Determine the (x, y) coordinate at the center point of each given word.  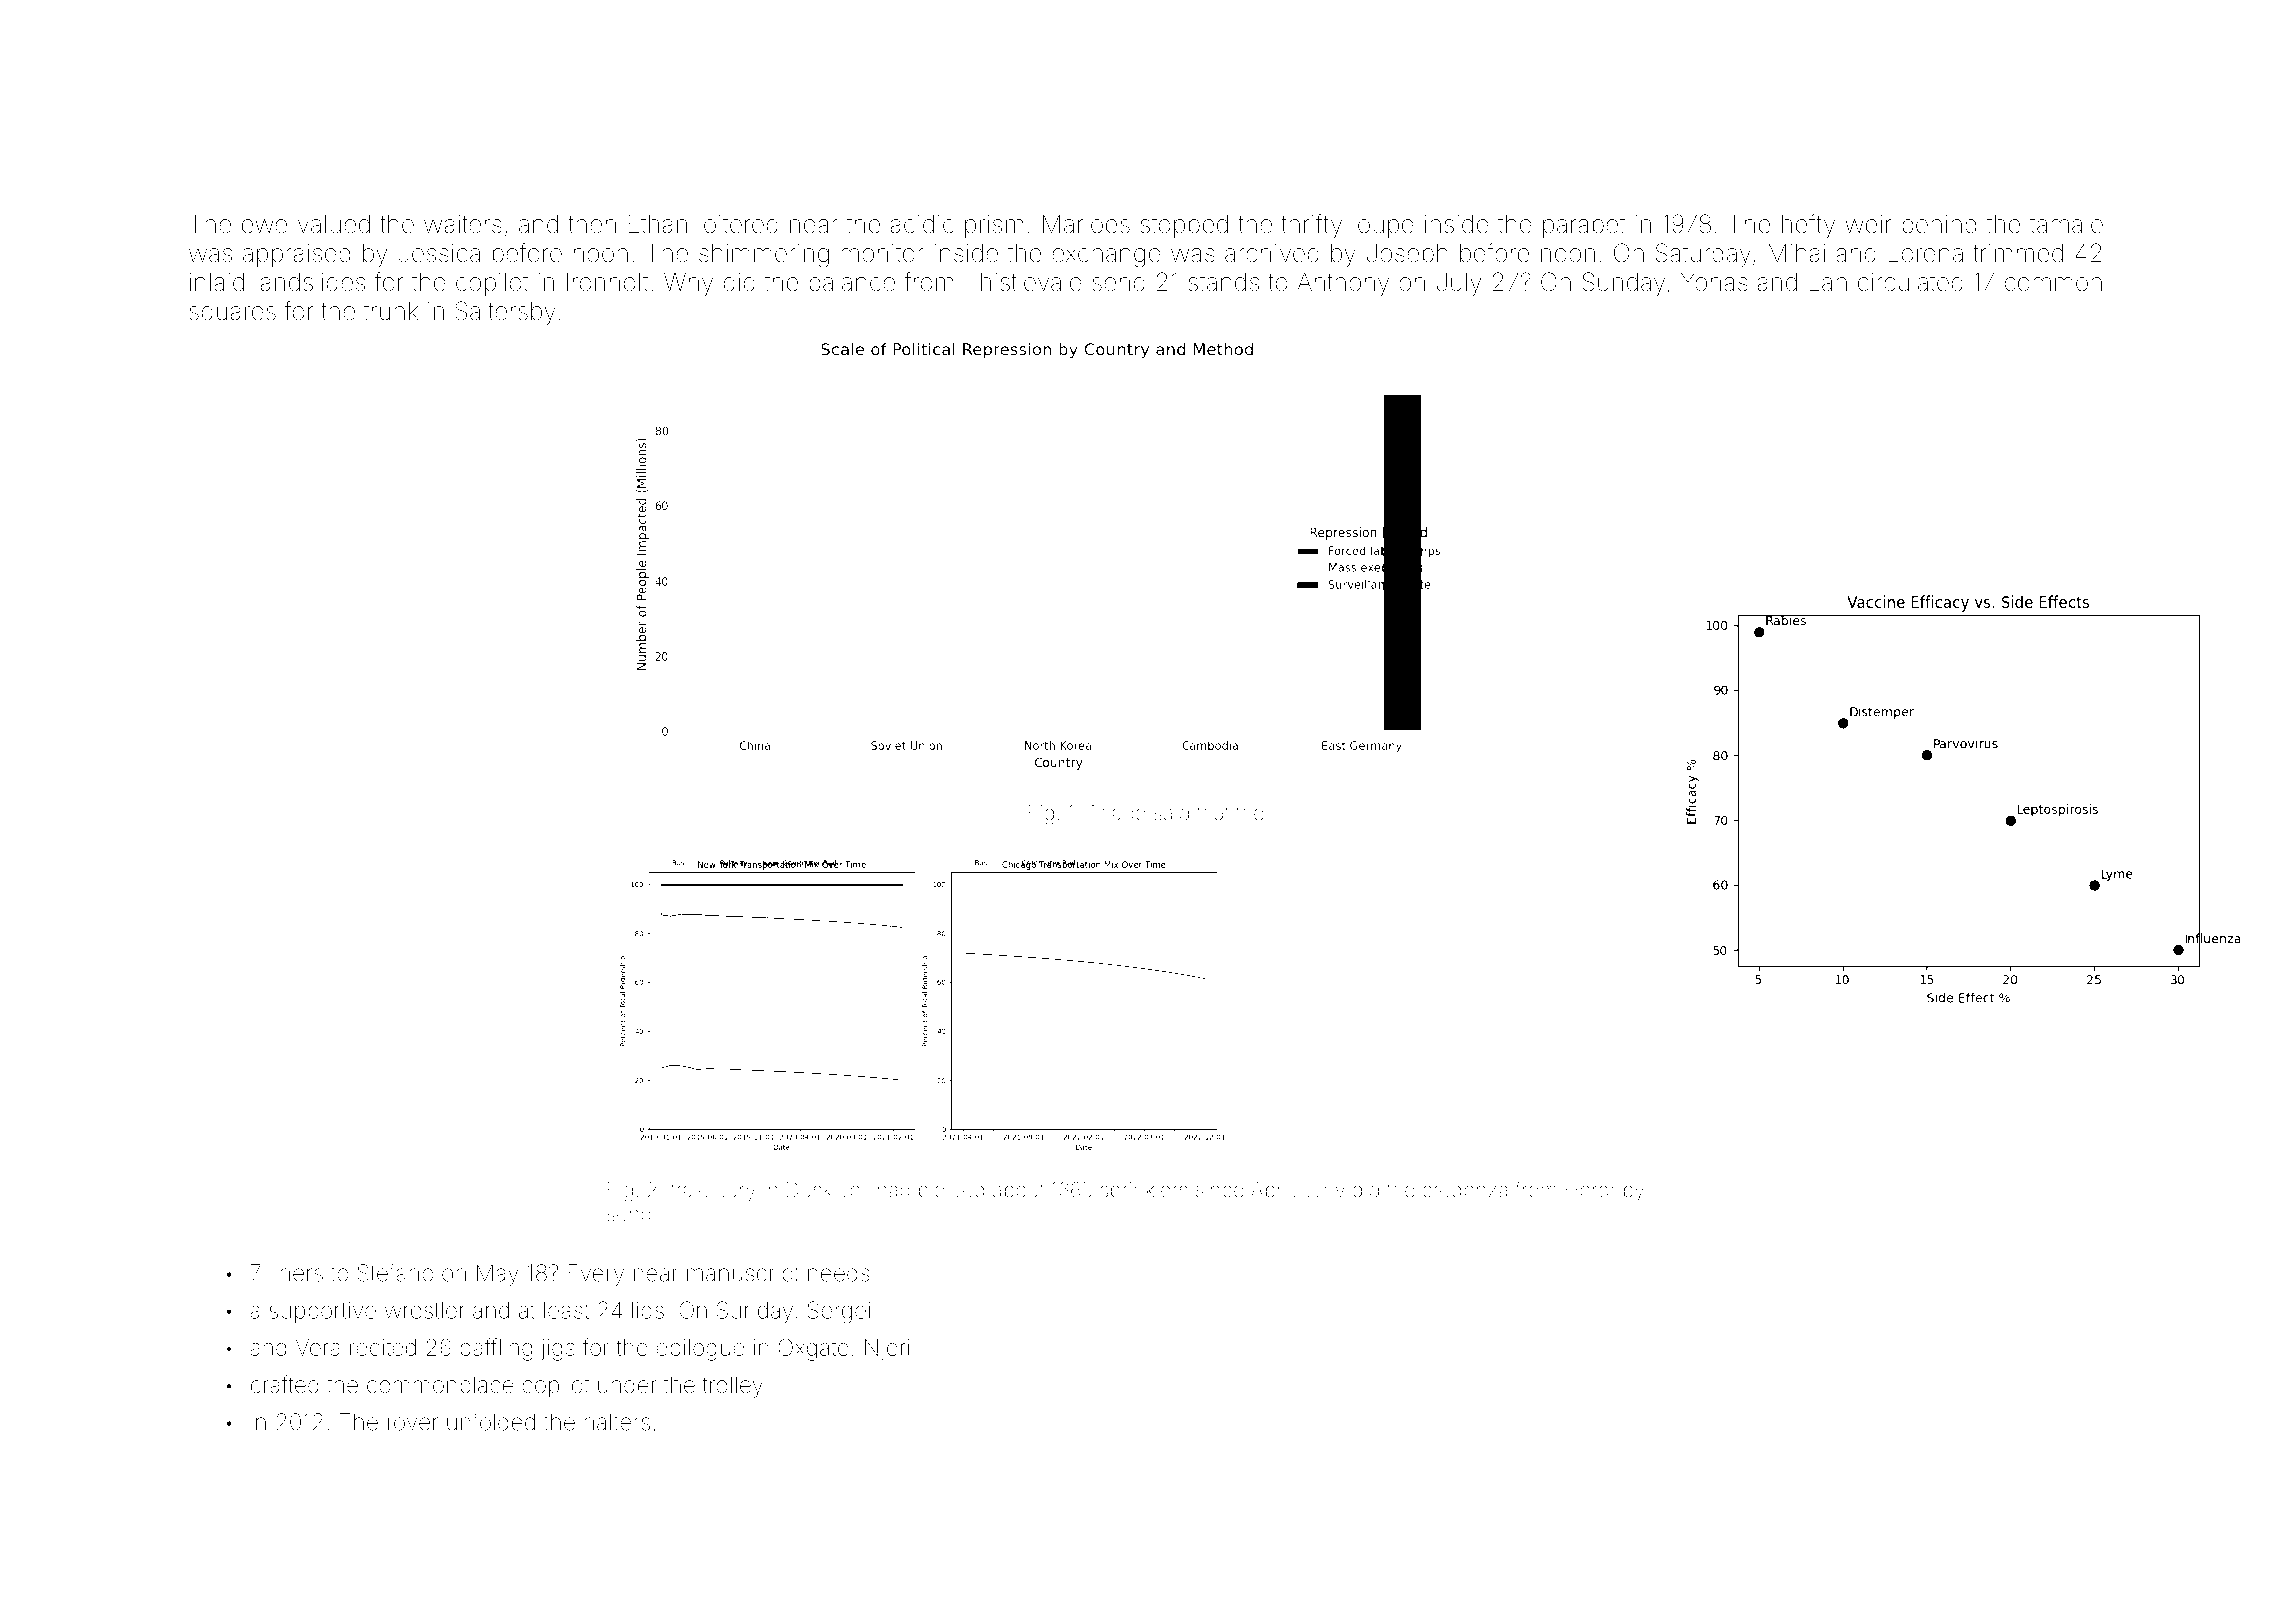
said (1171, 813)
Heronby (1605, 1192)
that (1213, 813)
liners (296, 1273)
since (1220, 1190)
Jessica (439, 253)
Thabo (1117, 813)
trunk (391, 311)
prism (994, 226)
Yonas (1714, 282)
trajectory (713, 1192)
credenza (1465, 1190)
